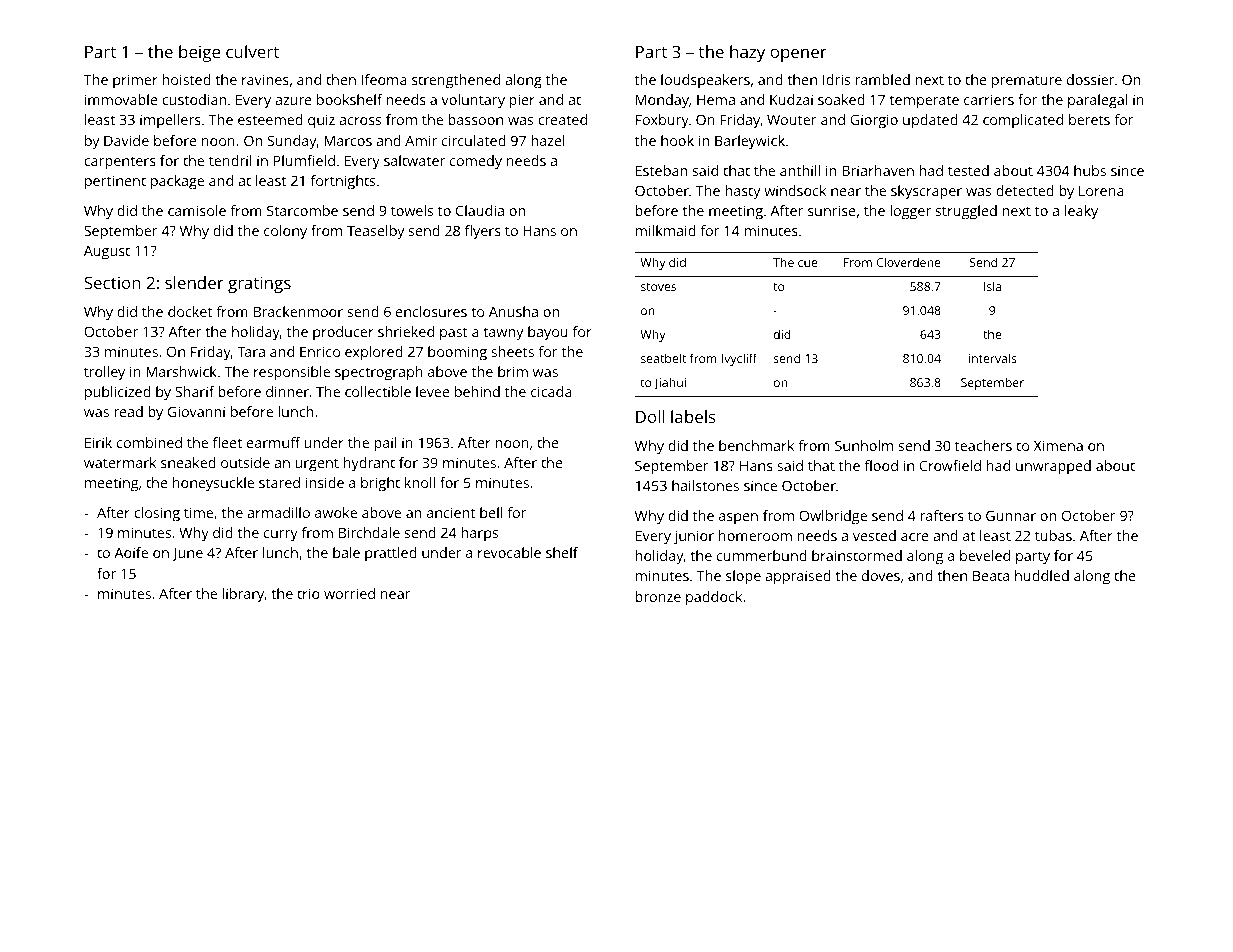 This image has width=1233, height=952. What do you see at coordinates (1091, 79) in the image?
I see `dossier` at bounding box center [1091, 79].
